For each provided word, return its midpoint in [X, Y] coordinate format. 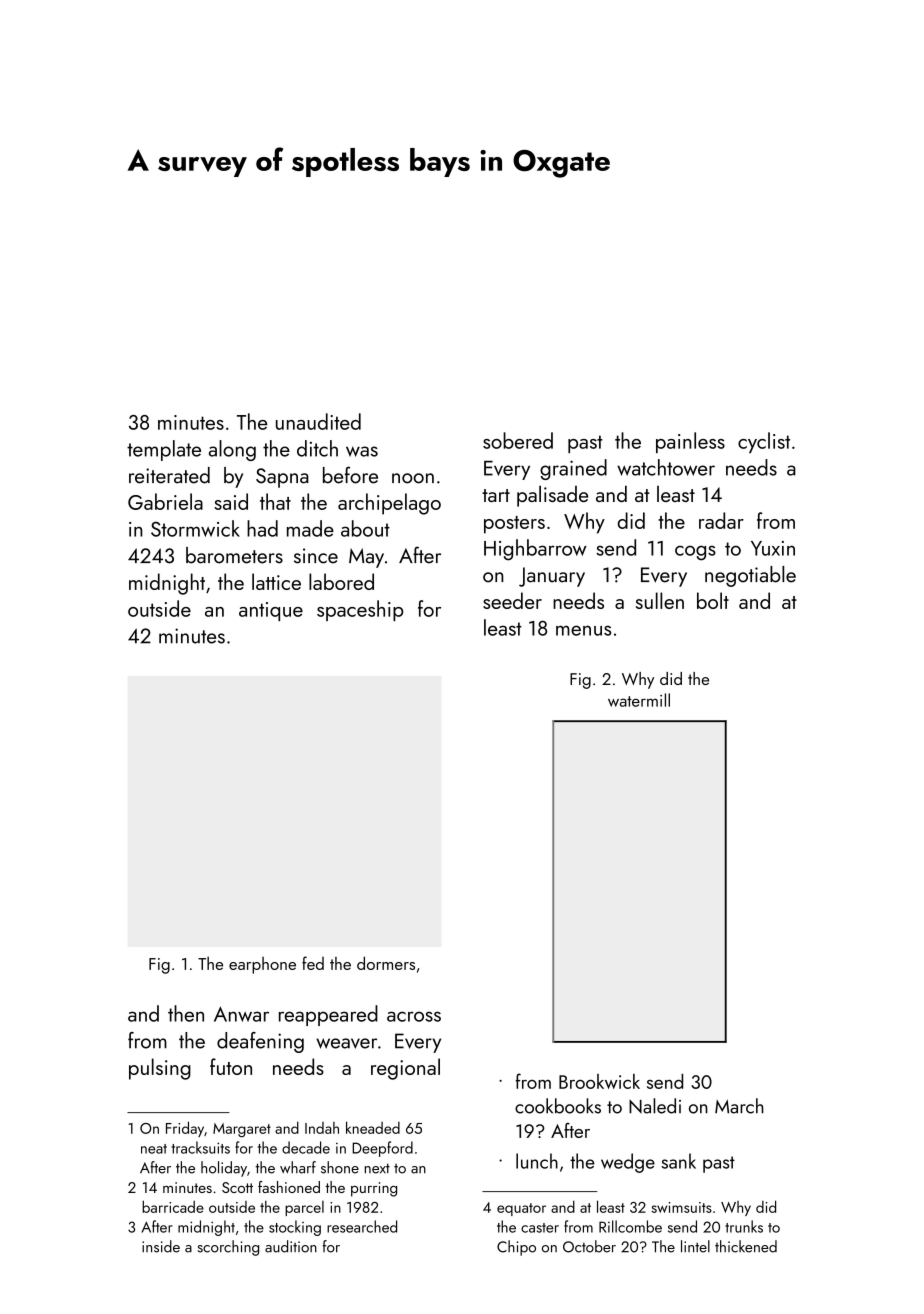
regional [405, 1069]
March [739, 1106]
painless [690, 442]
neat [154, 1149]
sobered [518, 440]
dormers [386, 963]
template [164, 450]
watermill [639, 700]
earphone [262, 965]
